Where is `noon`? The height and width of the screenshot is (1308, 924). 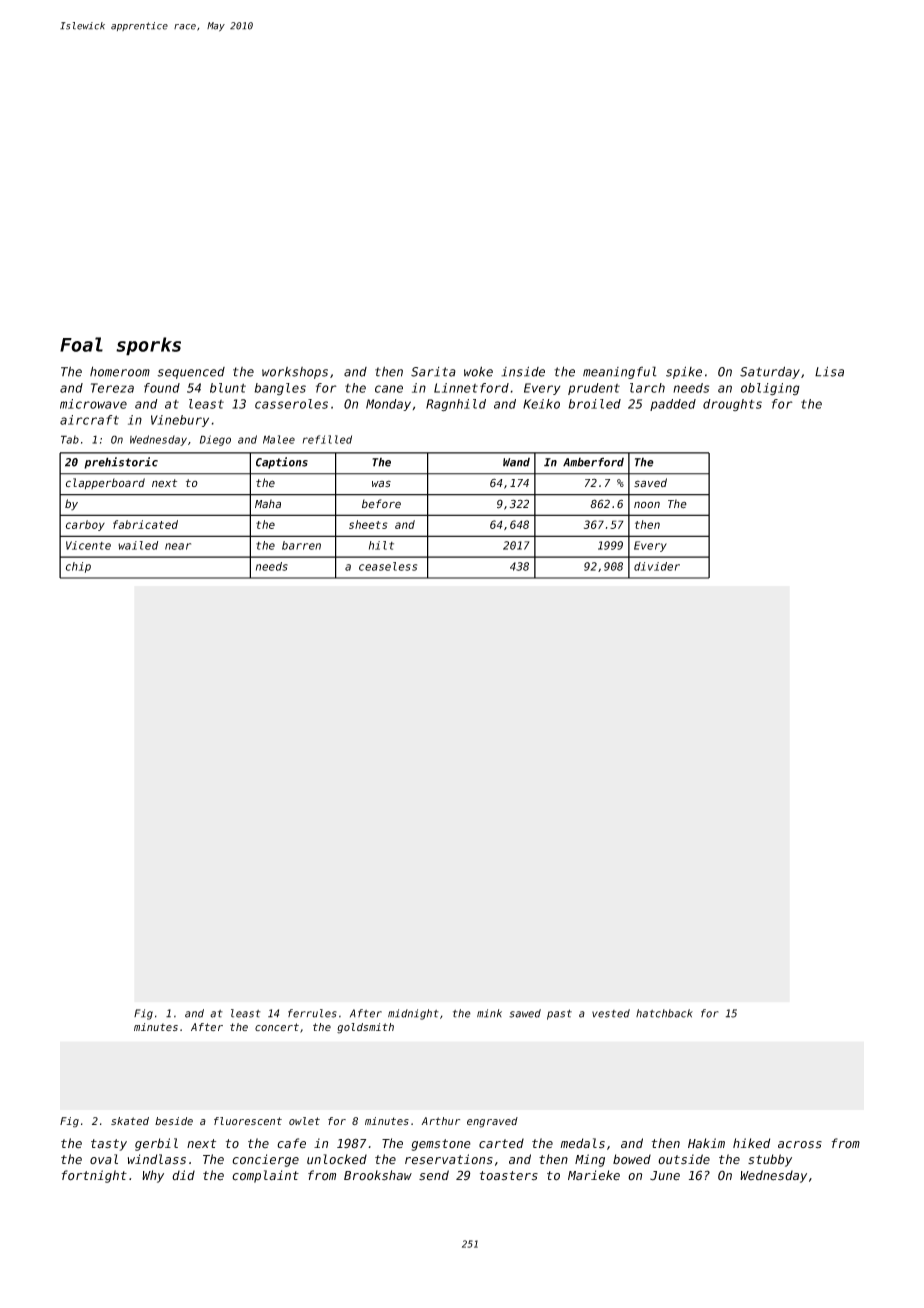 noon is located at coordinates (647, 505).
